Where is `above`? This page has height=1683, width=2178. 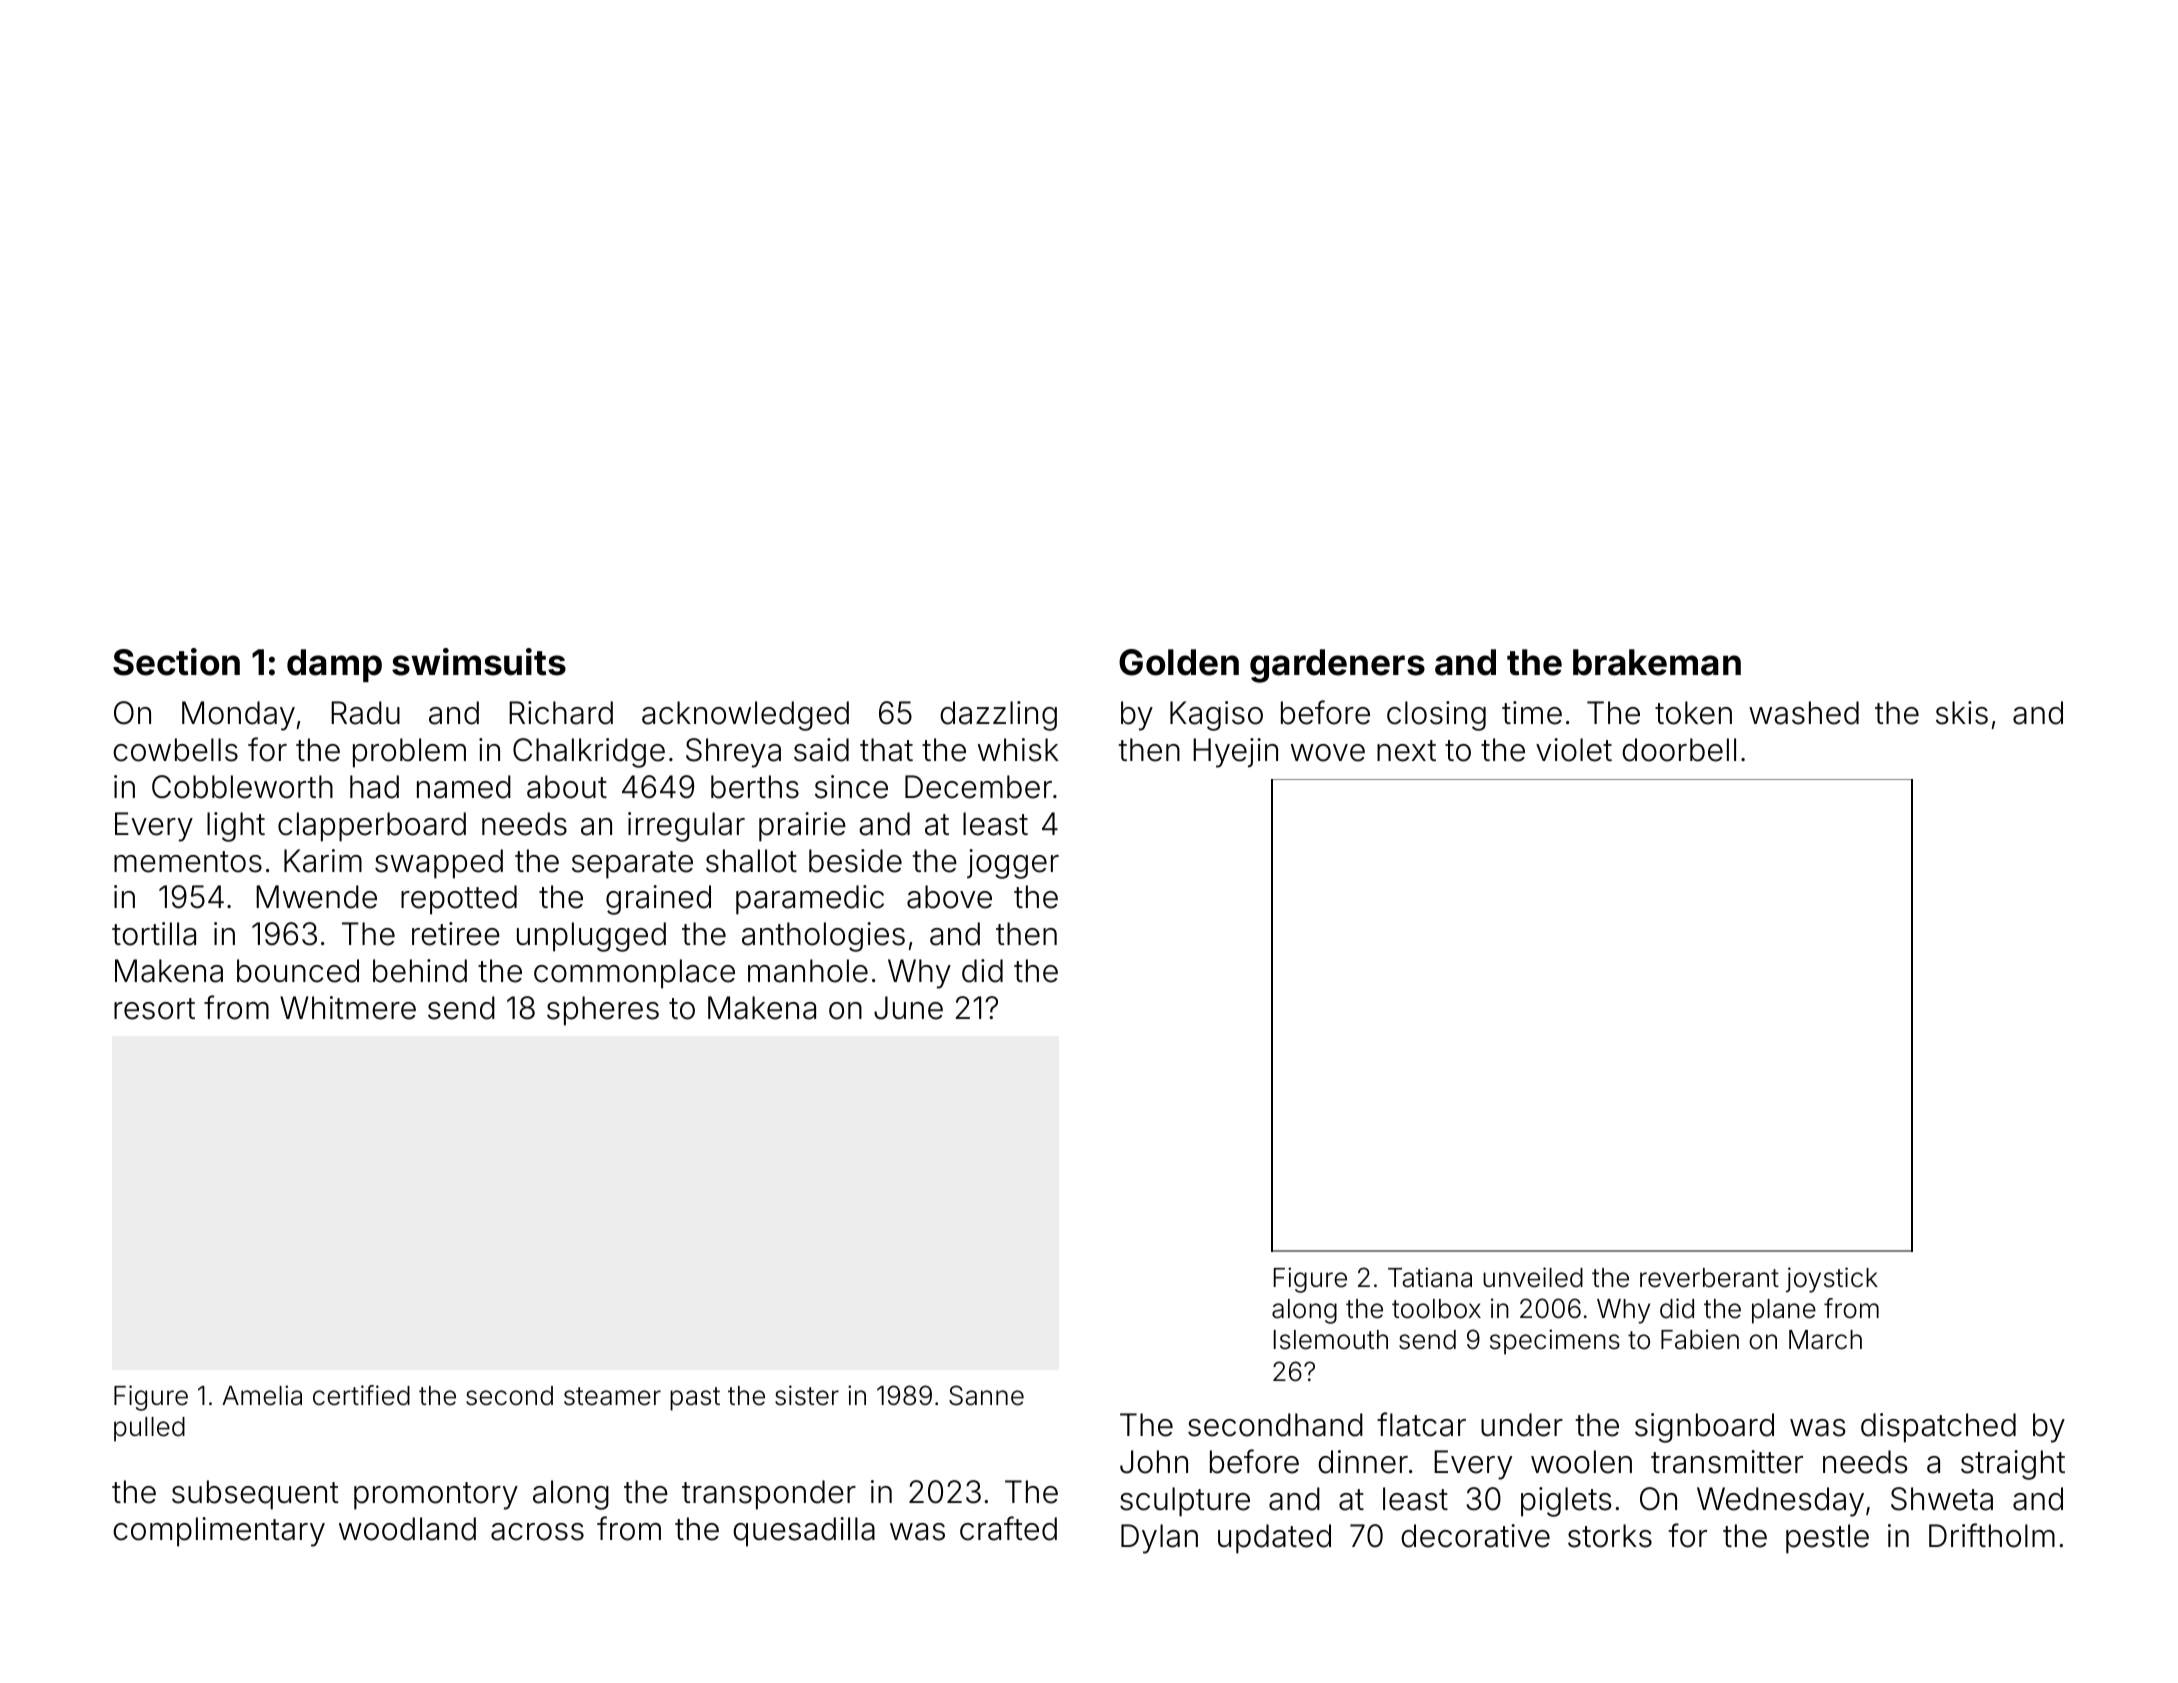
above is located at coordinates (949, 897).
